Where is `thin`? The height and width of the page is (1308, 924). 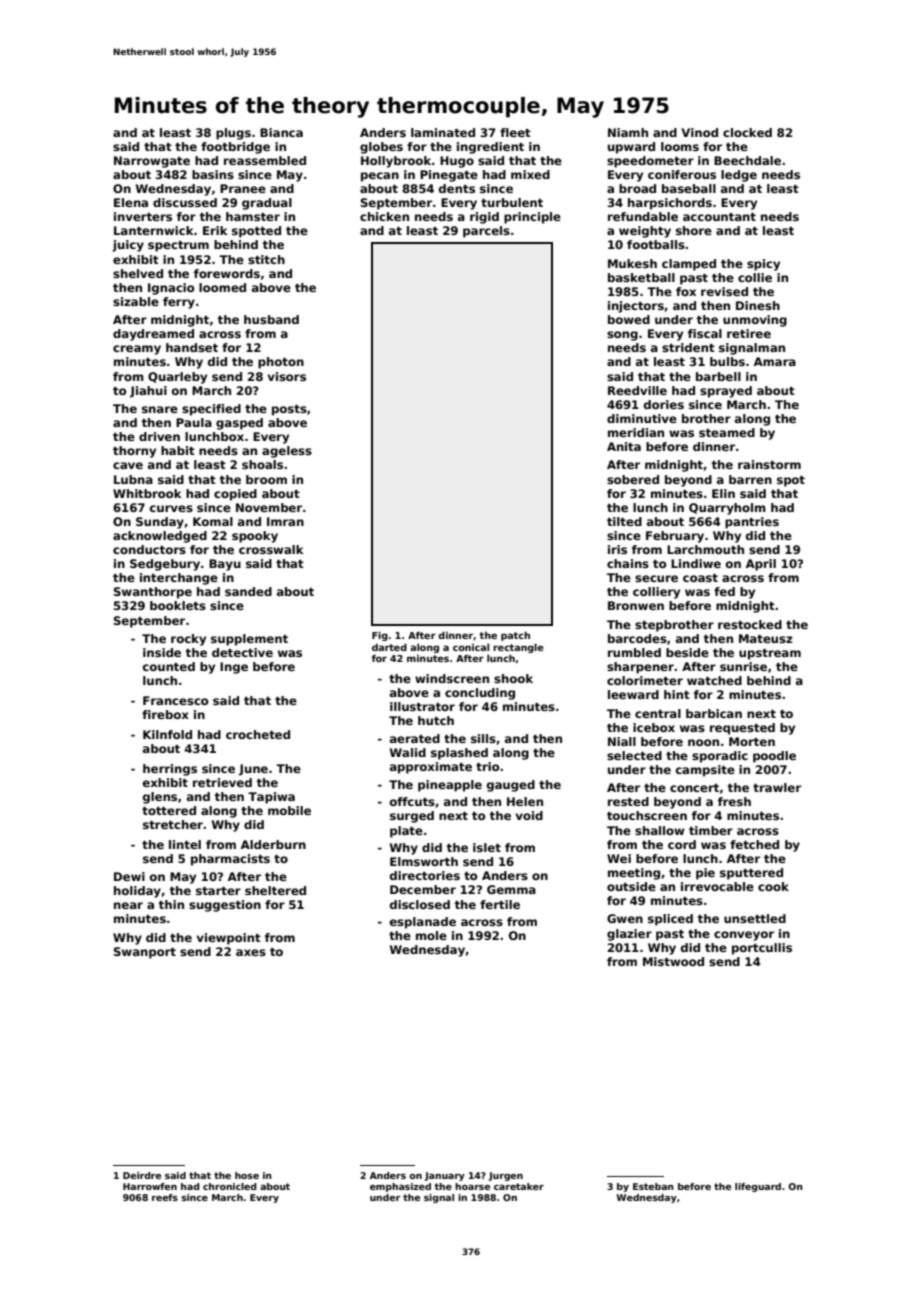 thin is located at coordinates (171, 904).
